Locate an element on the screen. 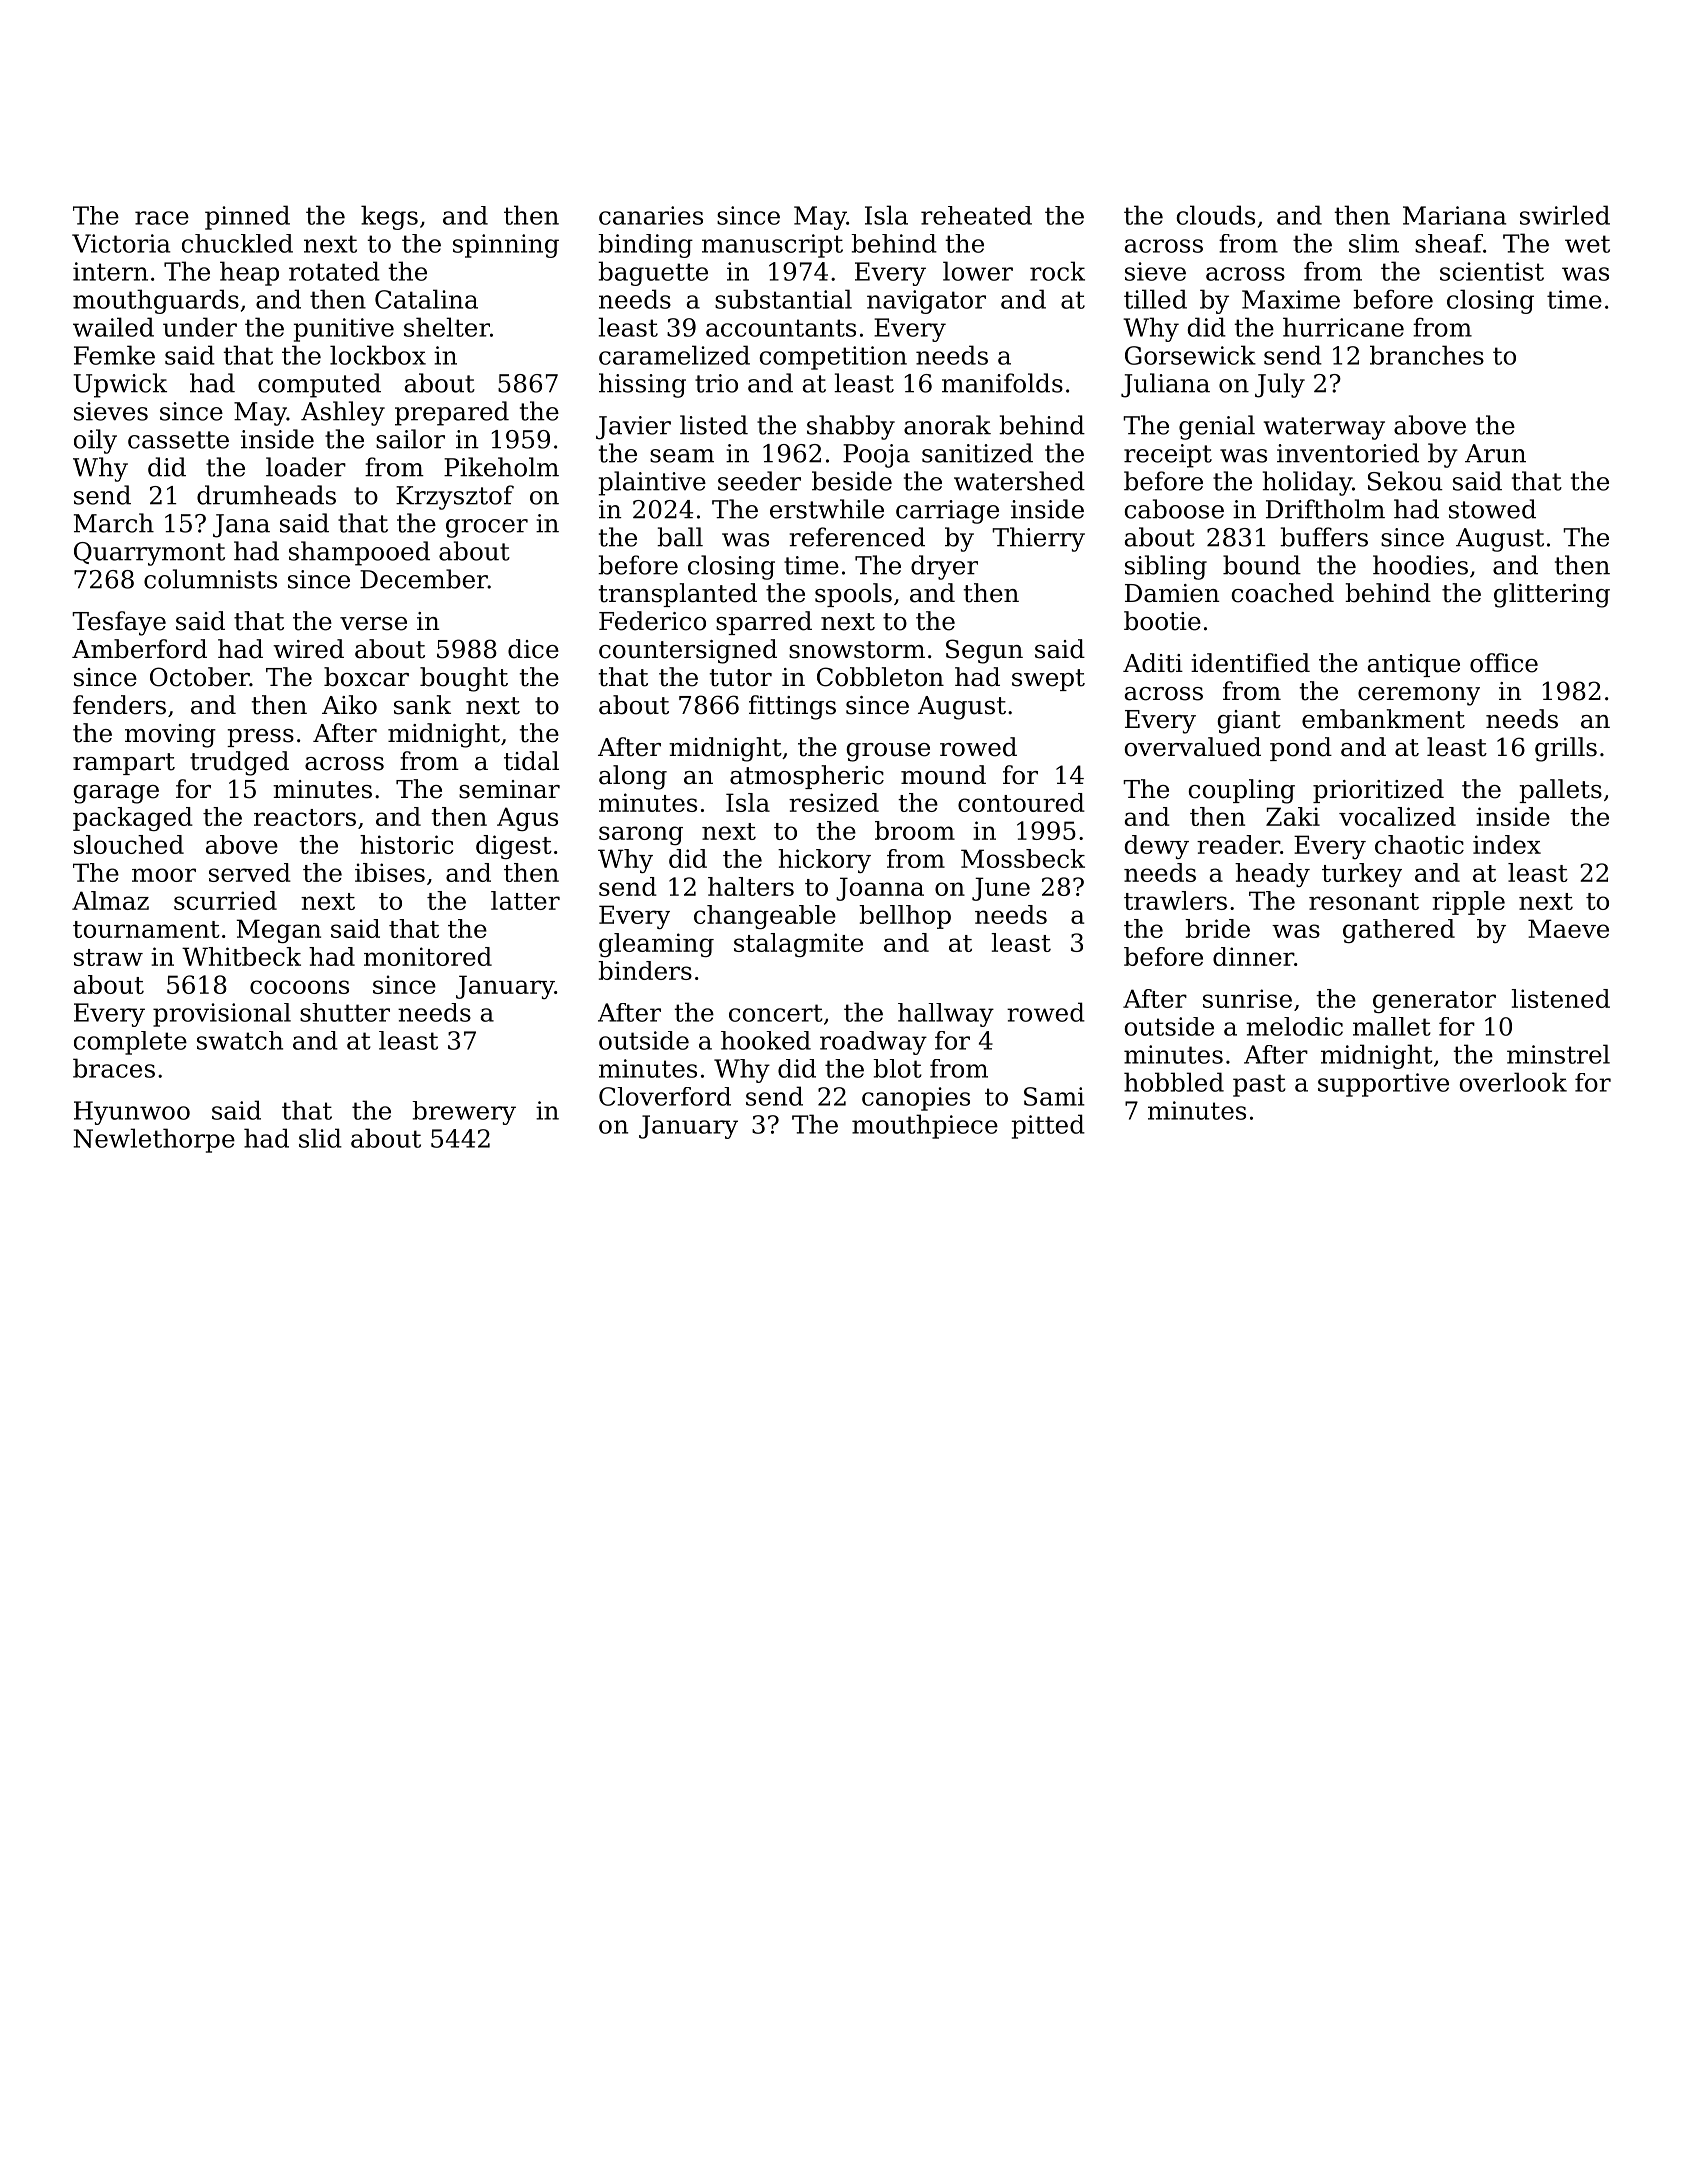 The height and width of the screenshot is (2178, 1683). Newlethorpe is located at coordinates (154, 1140).
